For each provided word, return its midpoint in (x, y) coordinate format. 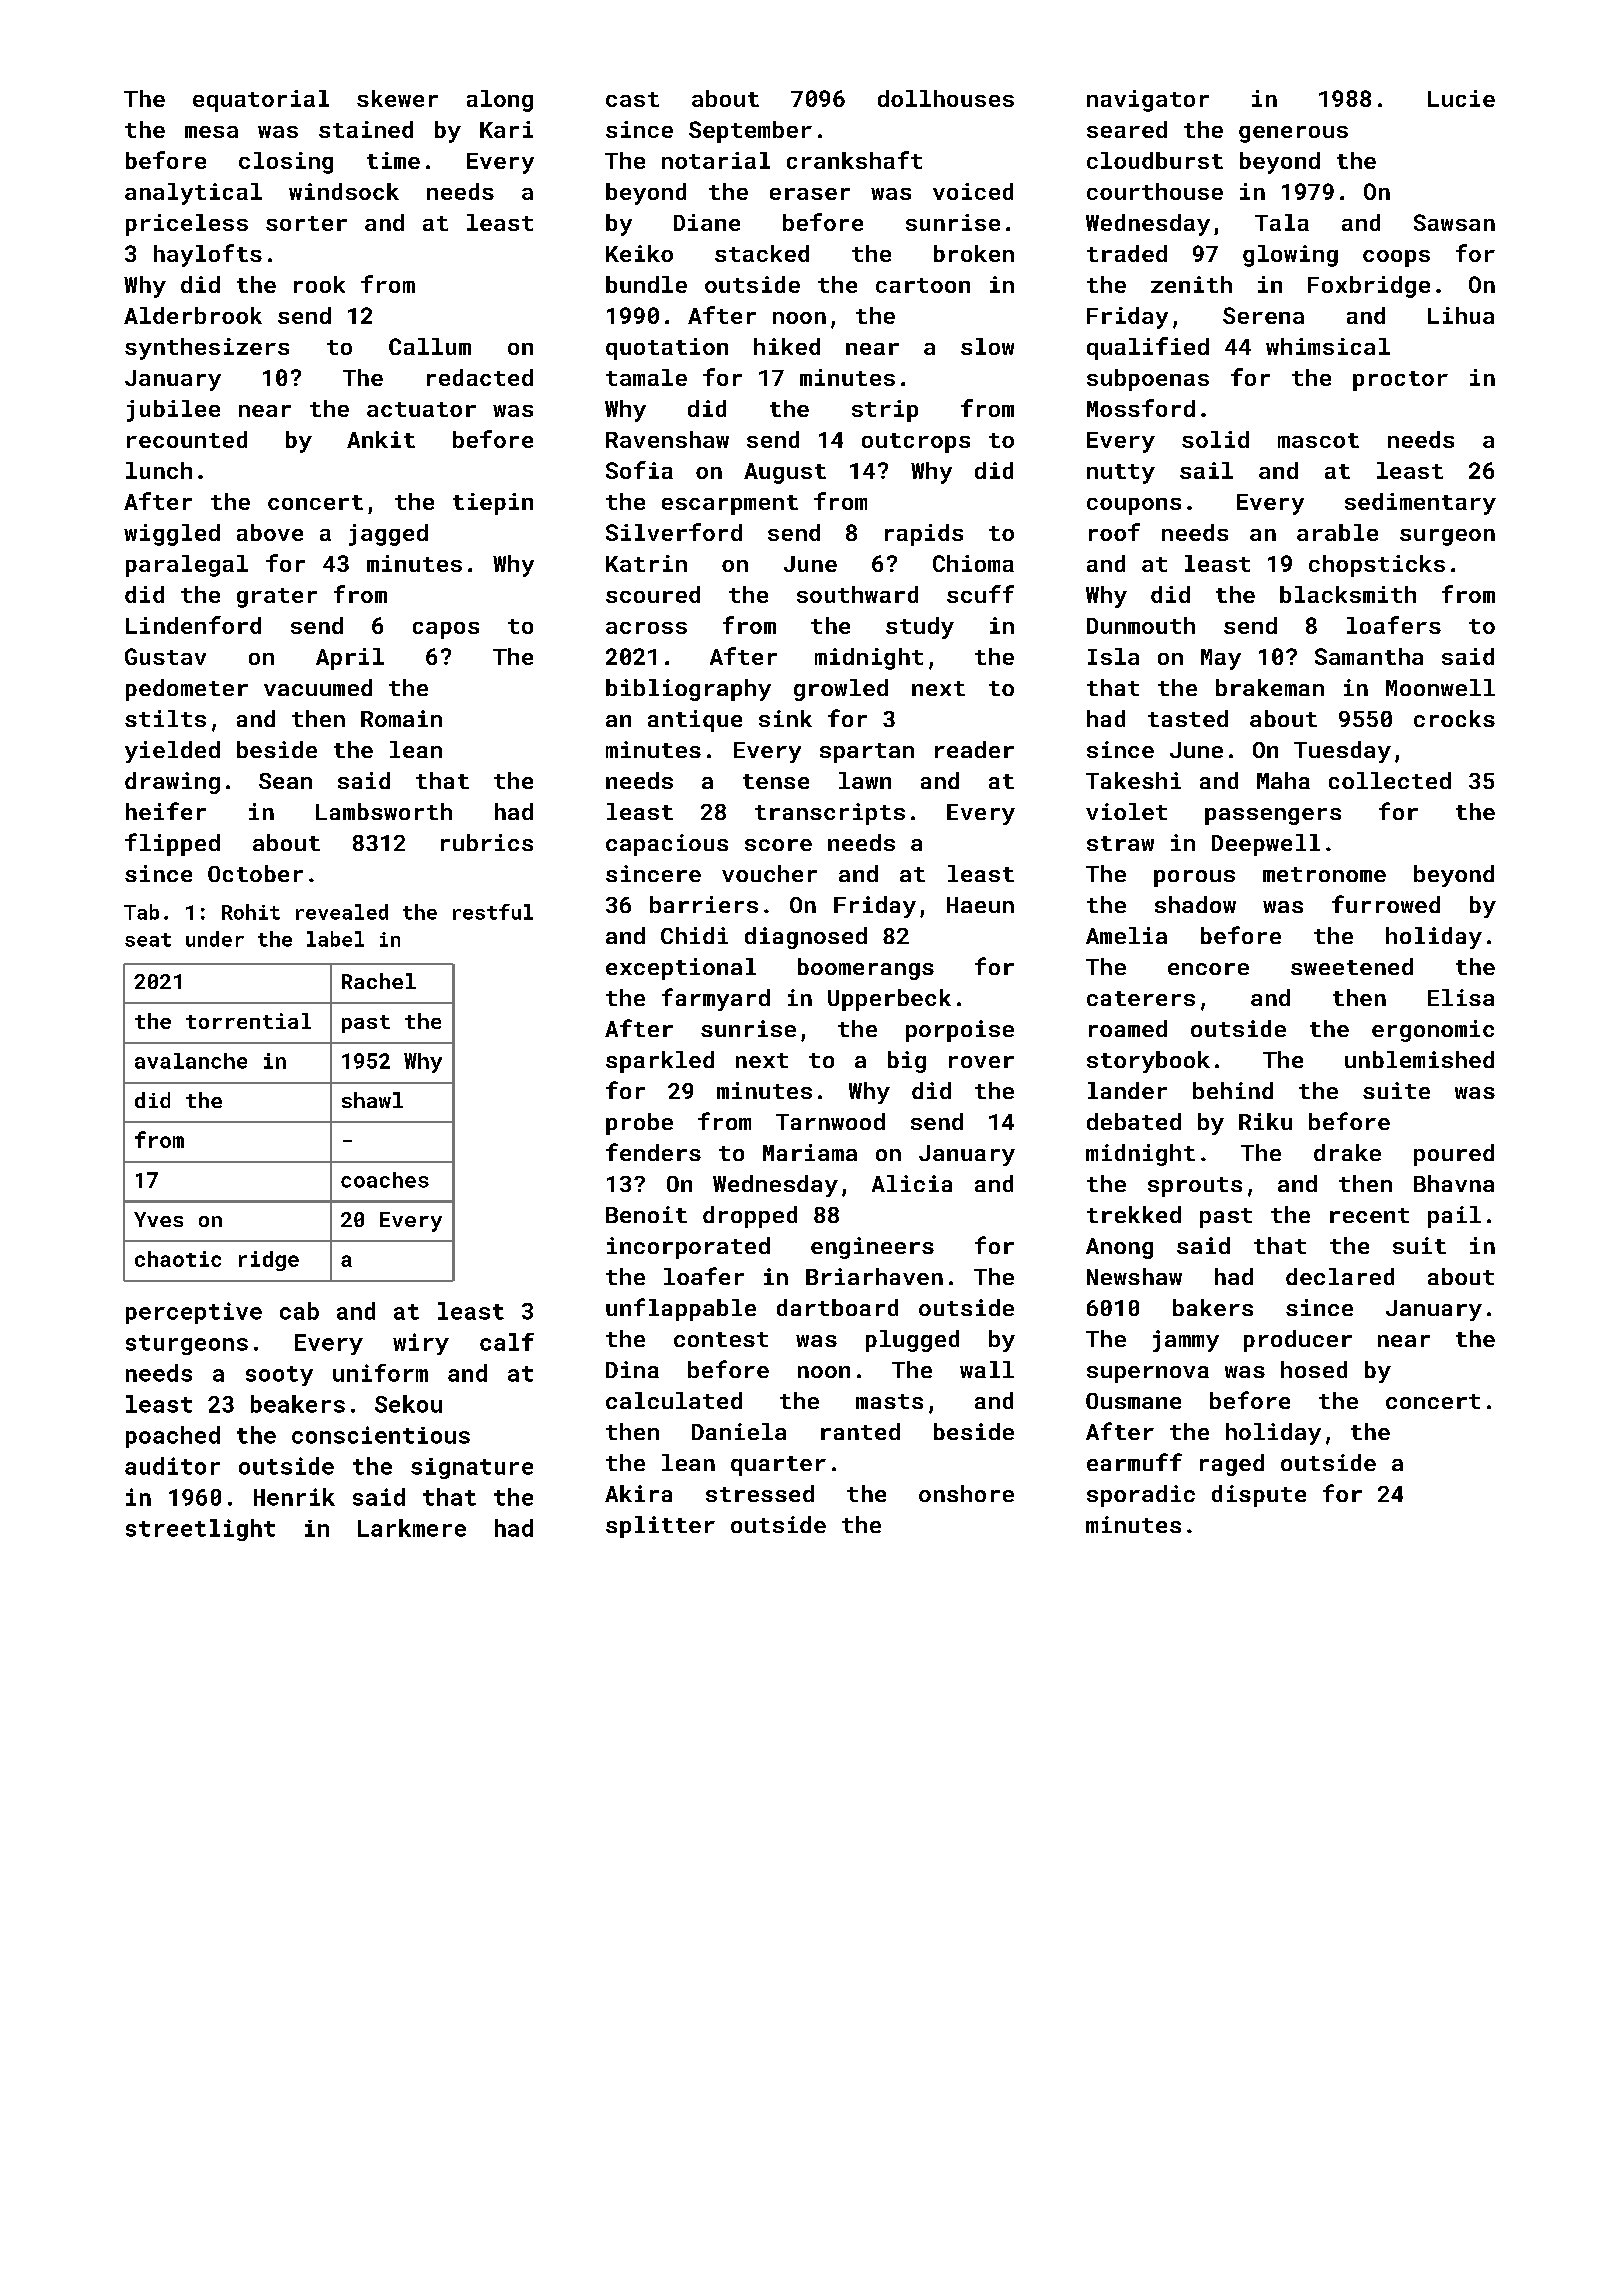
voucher (769, 873)
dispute (1259, 1496)
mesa (211, 132)
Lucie (1461, 98)
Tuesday (1342, 752)
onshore (966, 1493)
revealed (342, 912)
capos (446, 630)
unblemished (1419, 1059)
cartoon (923, 285)
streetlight (200, 1530)
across (646, 628)
